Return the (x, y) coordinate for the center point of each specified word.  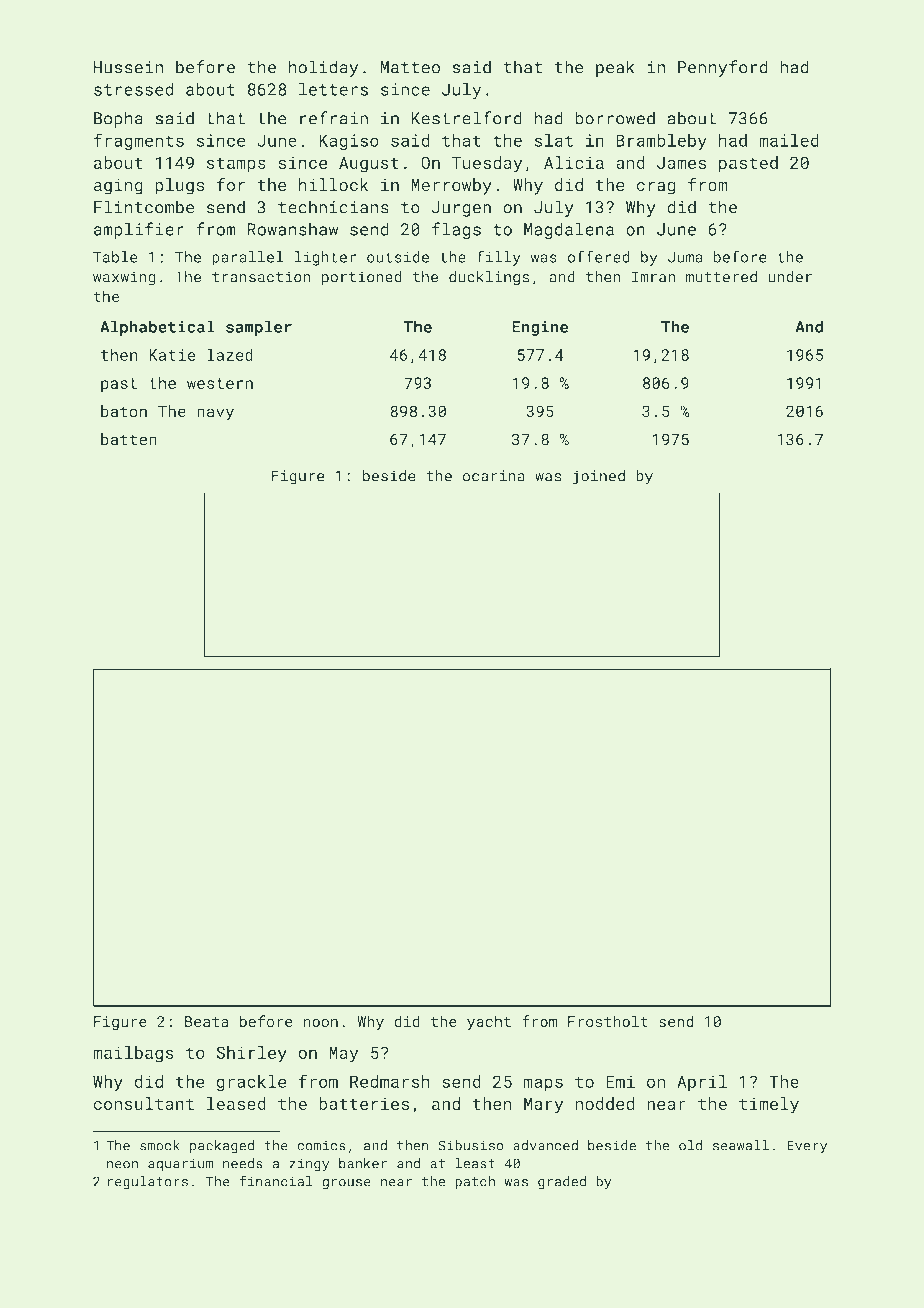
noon (321, 1023)
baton (124, 411)
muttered (721, 277)
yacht (489, 1022)
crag (656, 188)
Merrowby (451, 186)
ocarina (494, 476)
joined (599, 477)
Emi (620, 1081)
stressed (133, 89)
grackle (251, 1083)
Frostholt (608, 1021)
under (790, 277)
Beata (206, 1021)
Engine (540, 328)
